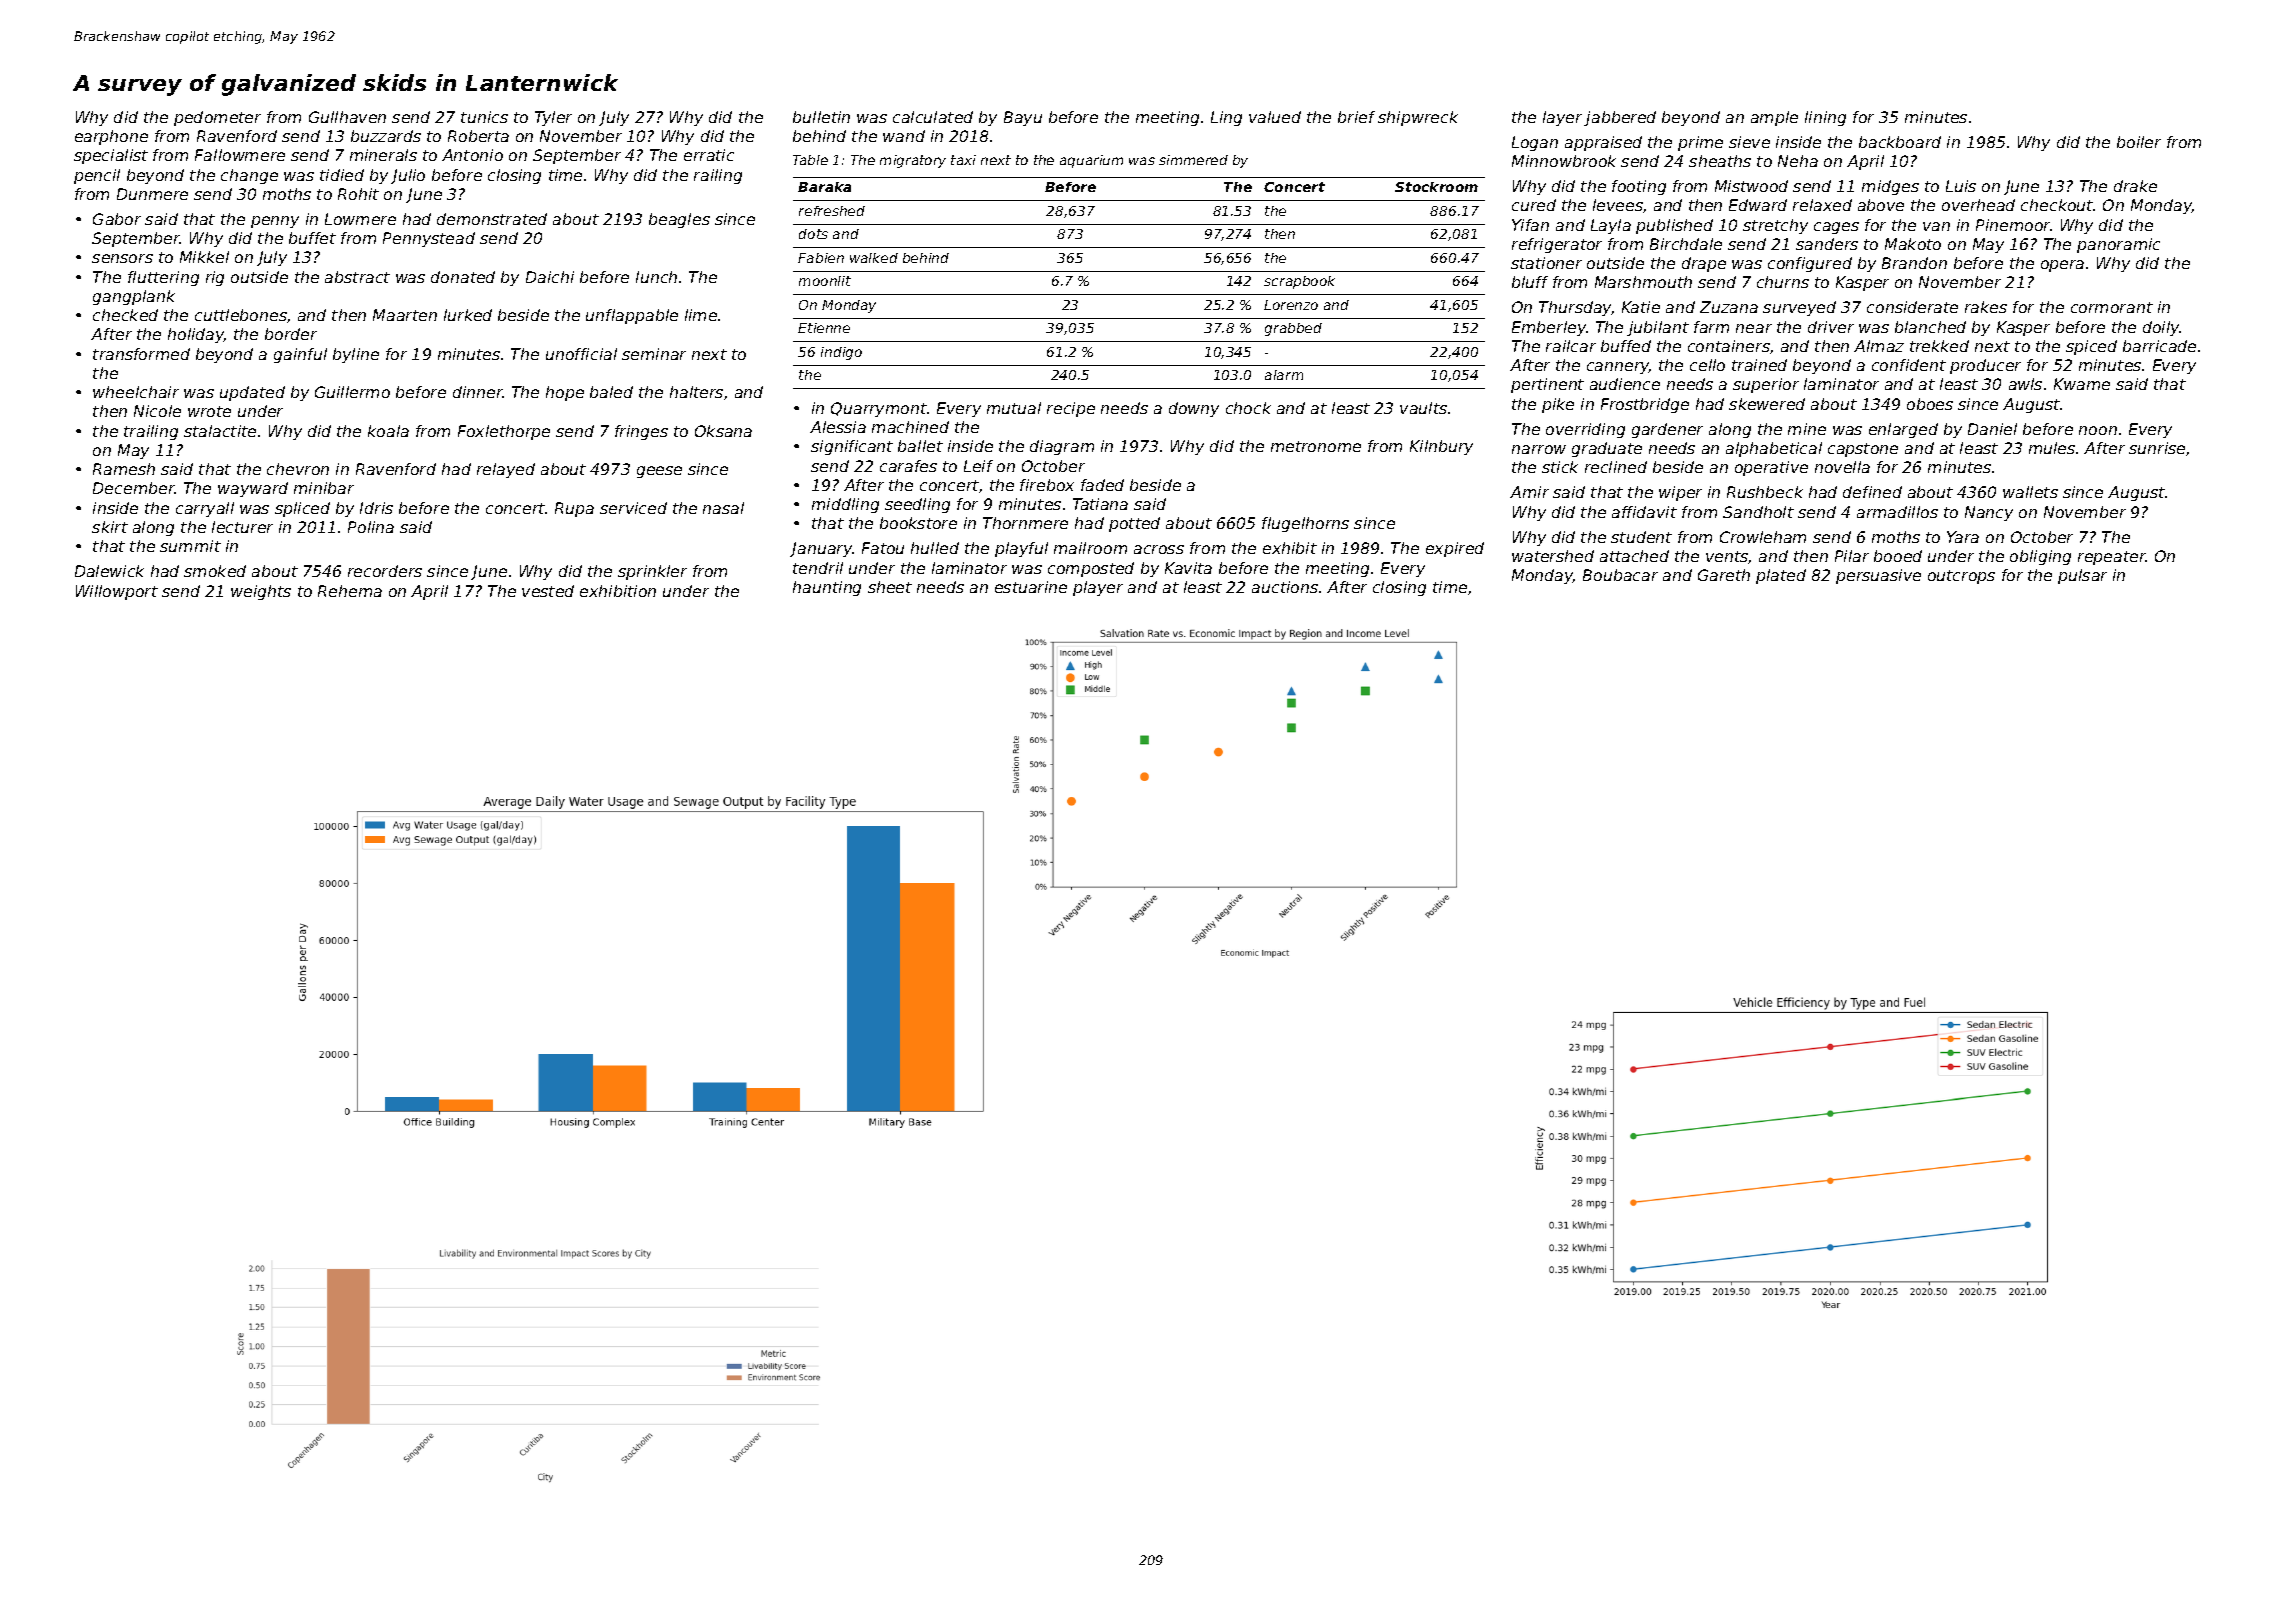  Describe the element at coordinates (1436, 187) in the document. I see `Stockroom` at that location.
